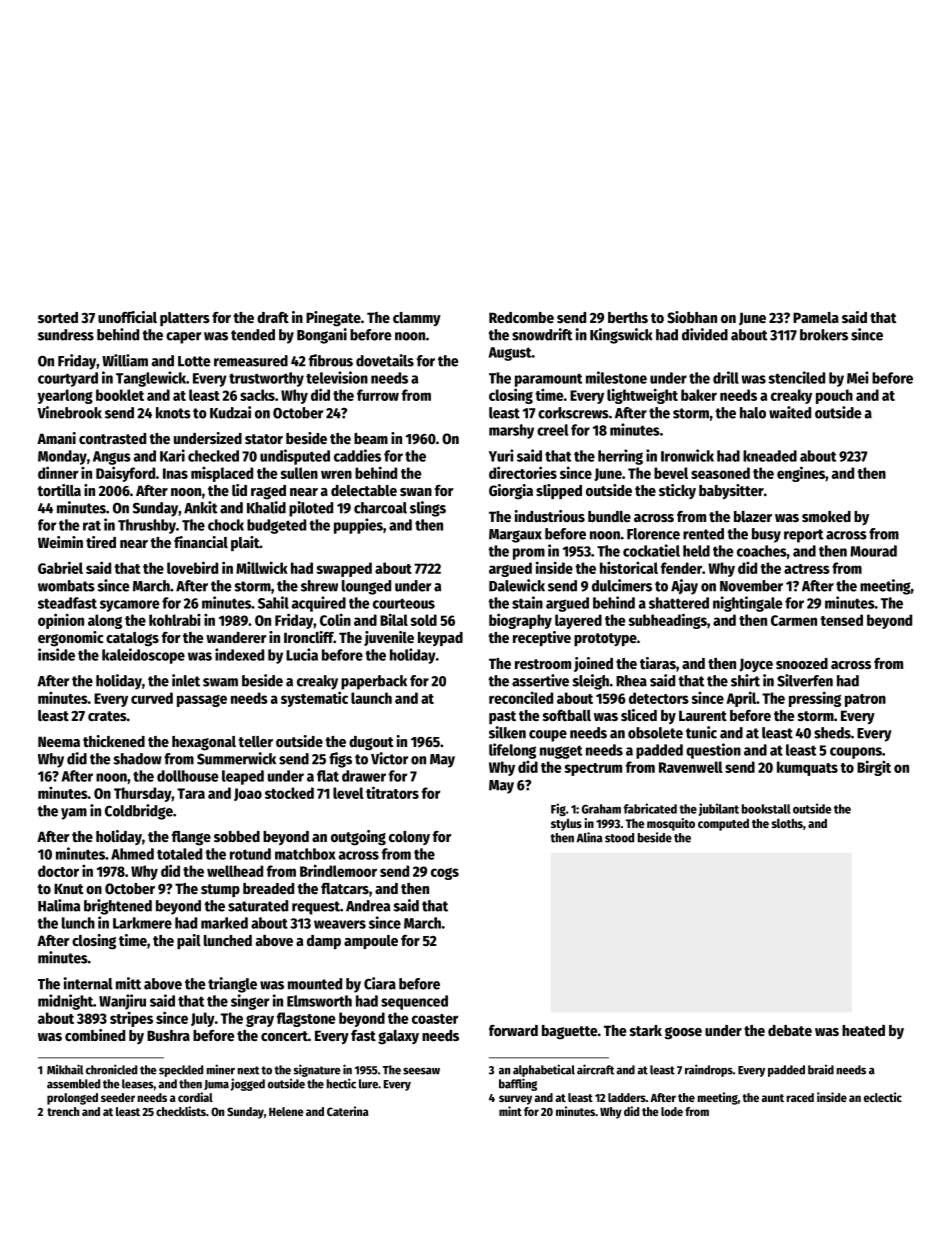  What do you see at coordinates (423, 620) in the document?
I see `sold` at bounding box center [423, 620].
